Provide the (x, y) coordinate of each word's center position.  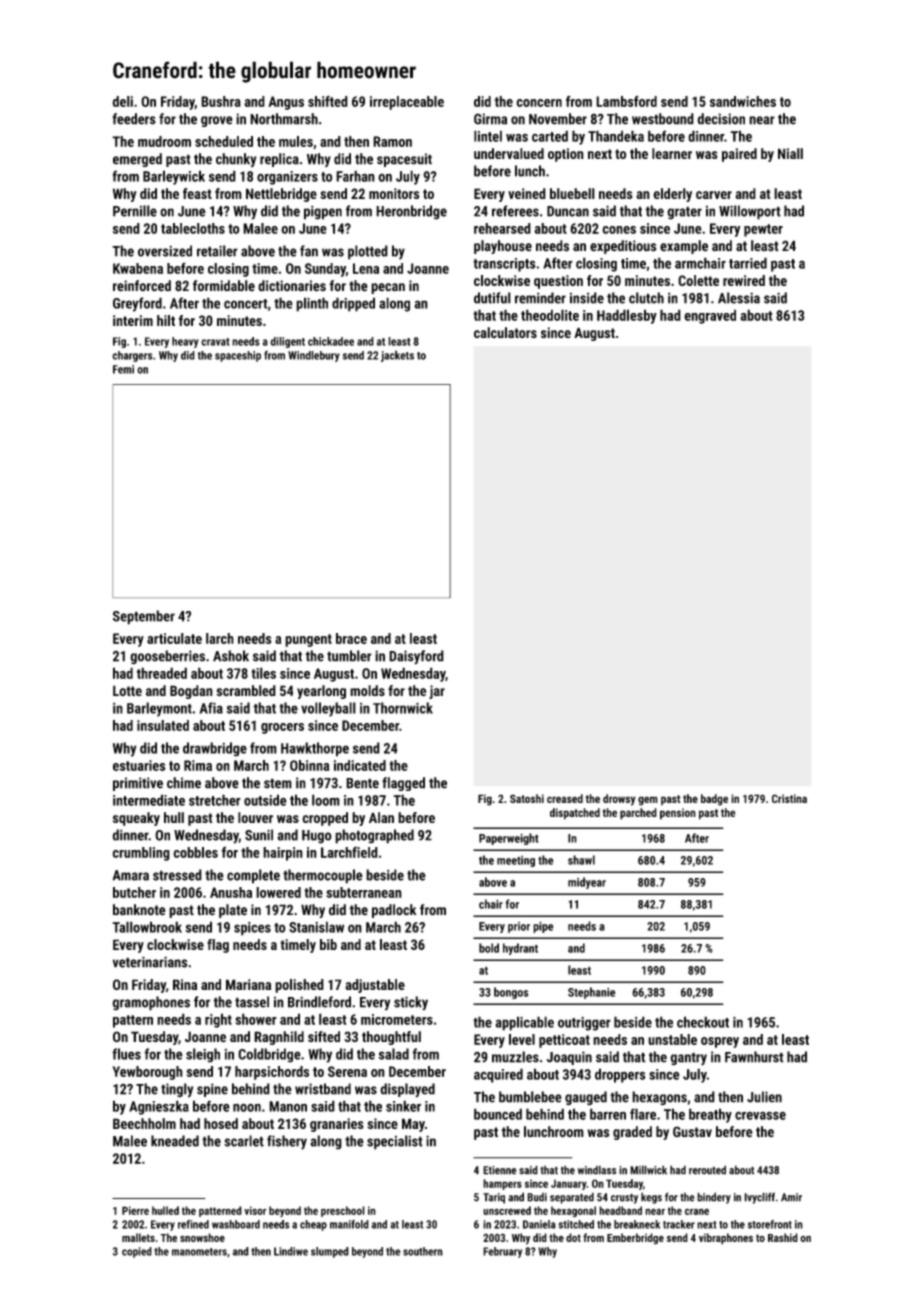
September (144, 617)
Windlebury (314, 356)
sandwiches (743, 101)
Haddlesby (627, 316)
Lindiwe (291, 1251)
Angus (286, 103)
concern (539, 103)
